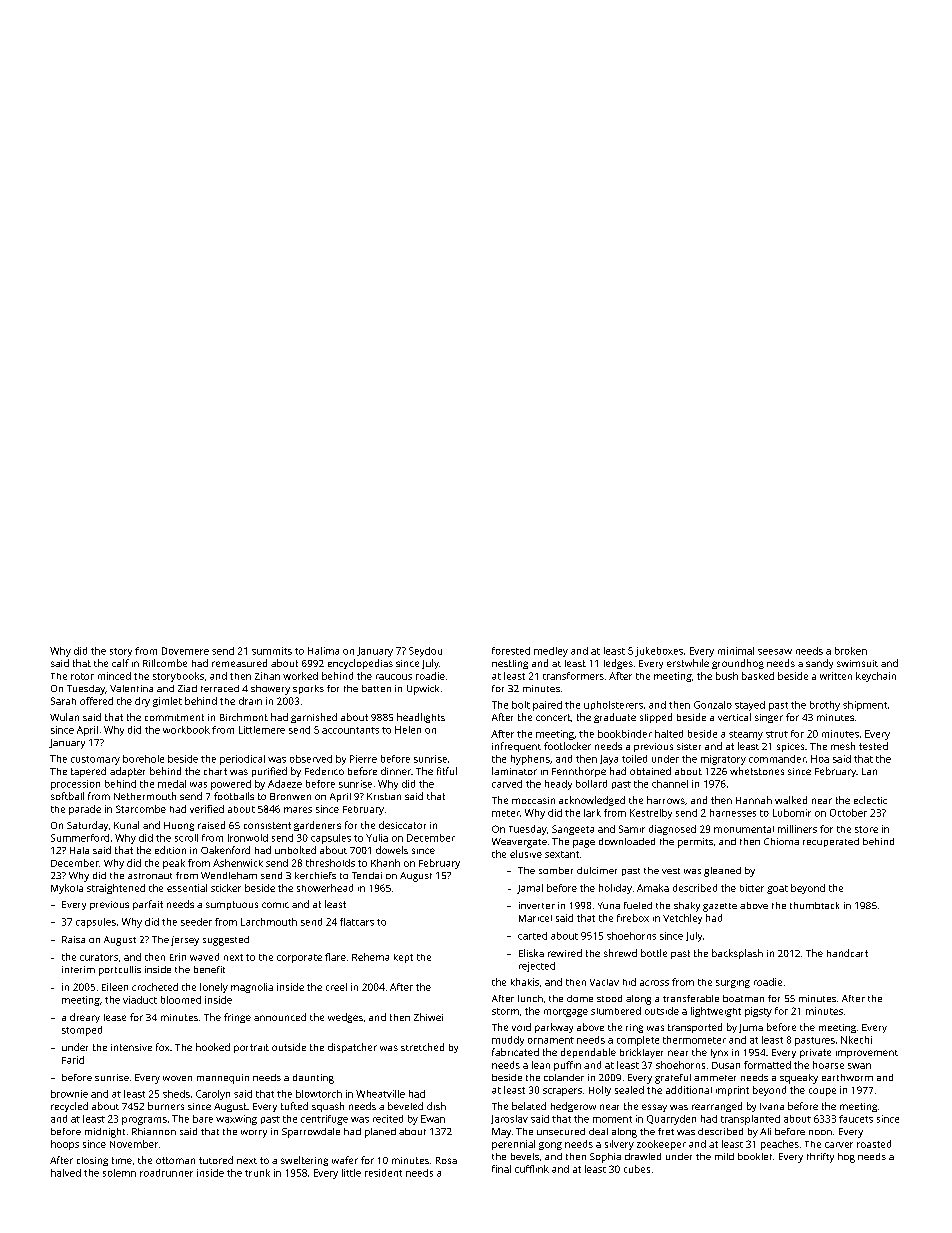 The image size is (952, 1233). I want to click on trunk, so click(257, 1173).
